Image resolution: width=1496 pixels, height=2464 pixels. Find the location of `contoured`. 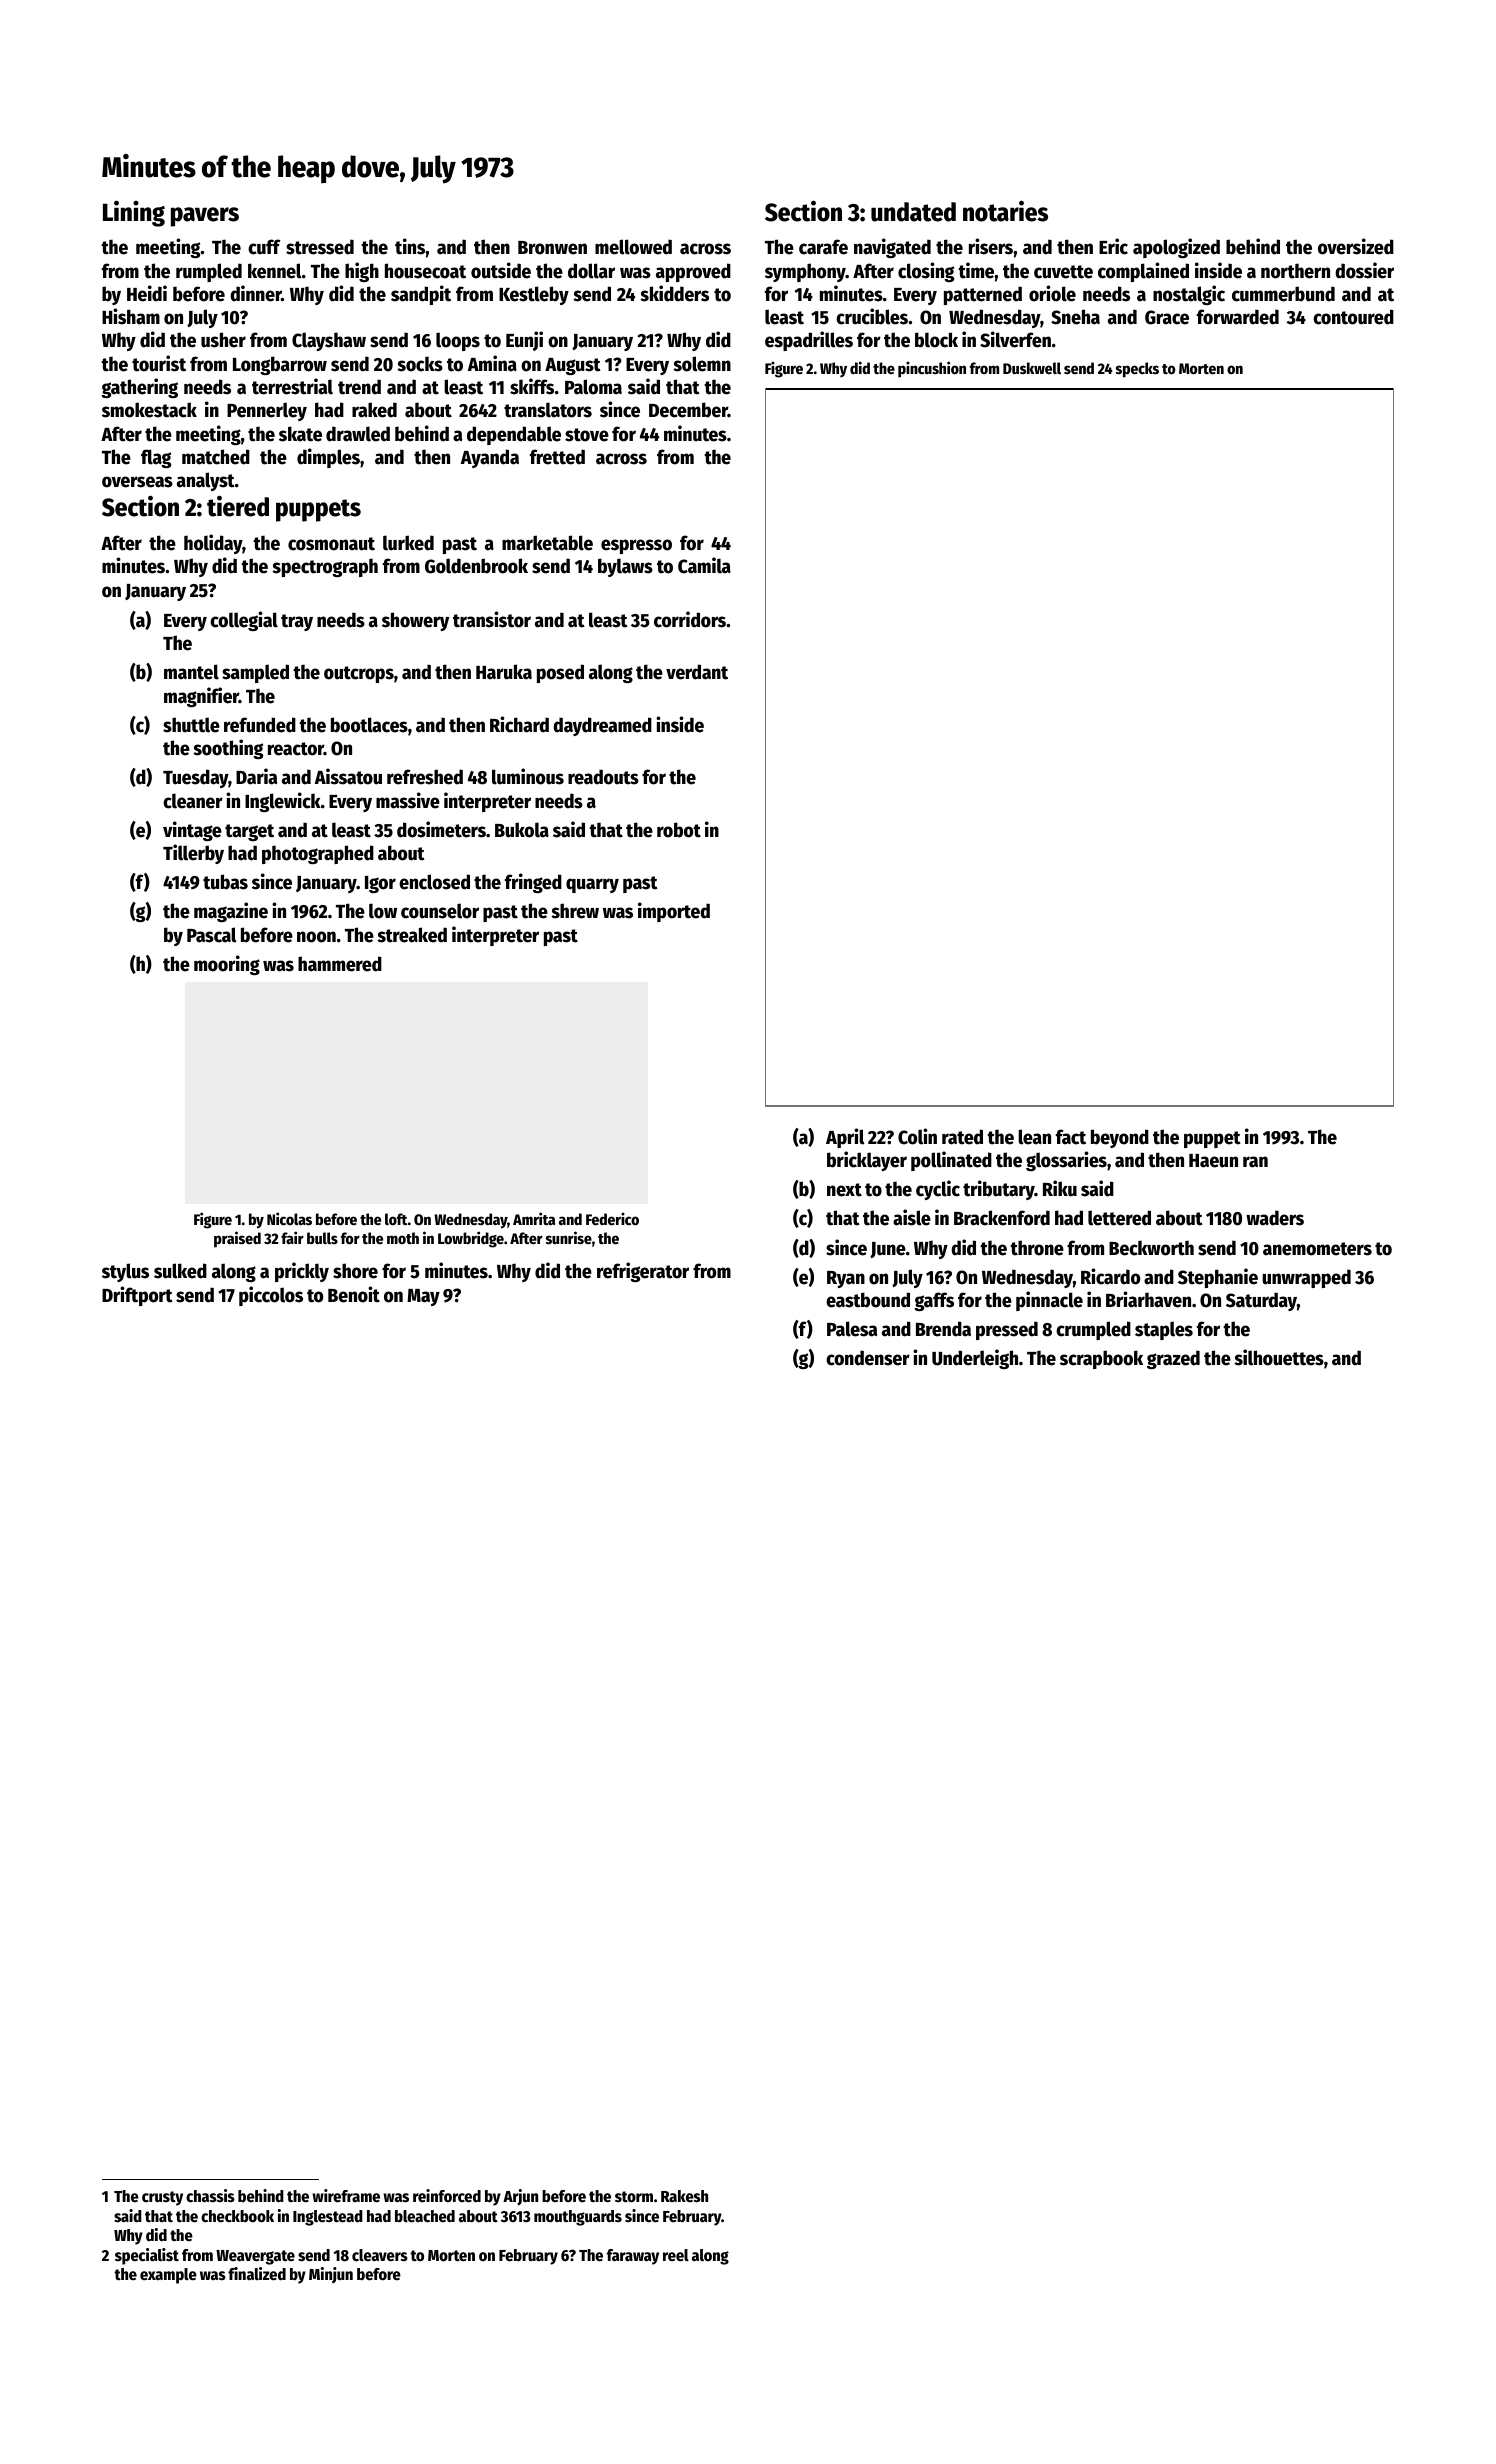

contoured is located at coordinates (1353, 317).
